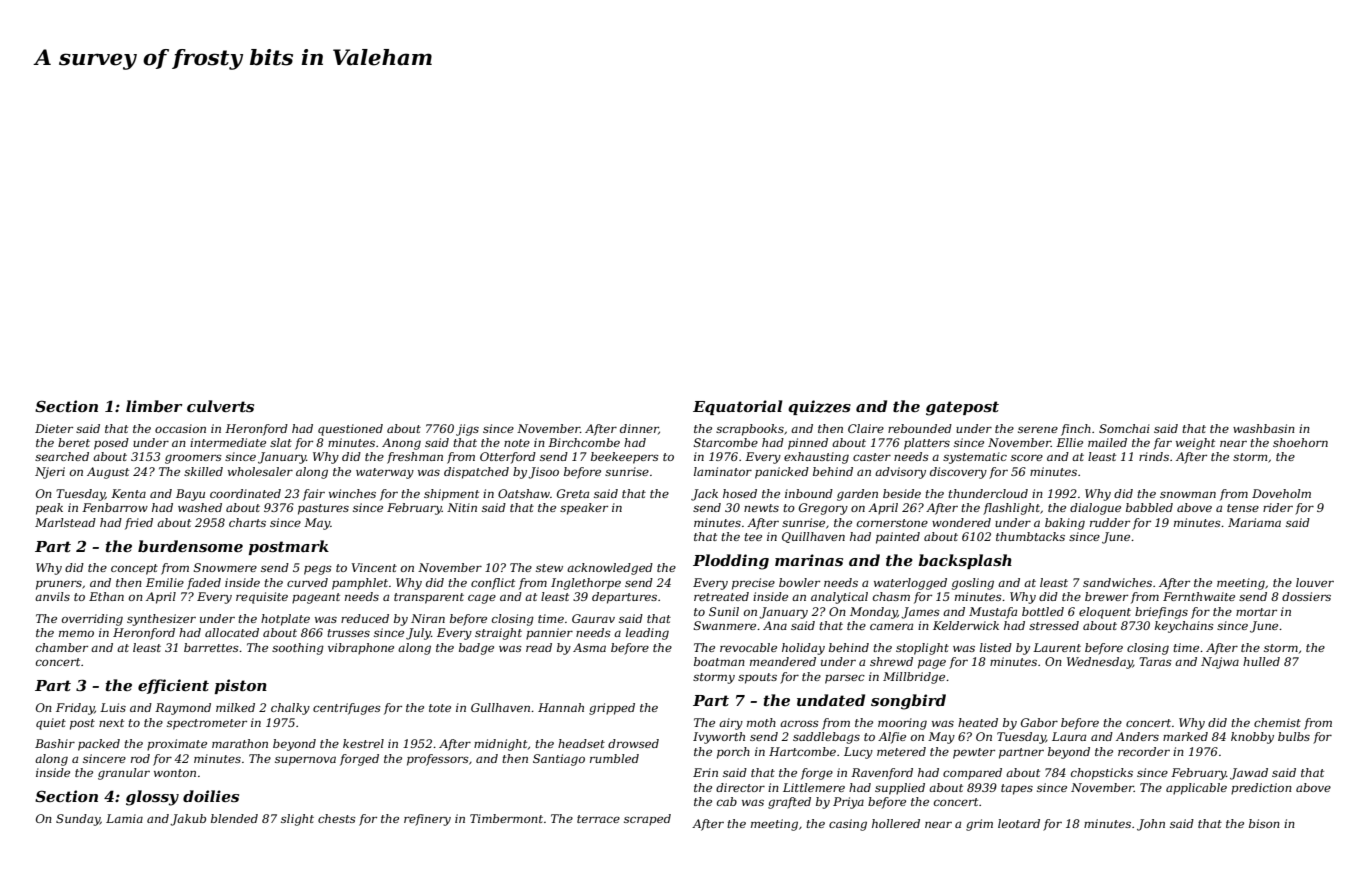  What do you see at coordinates (1261, 661) in the page?
I see `hulled` at bounding box center [1261, 661].
